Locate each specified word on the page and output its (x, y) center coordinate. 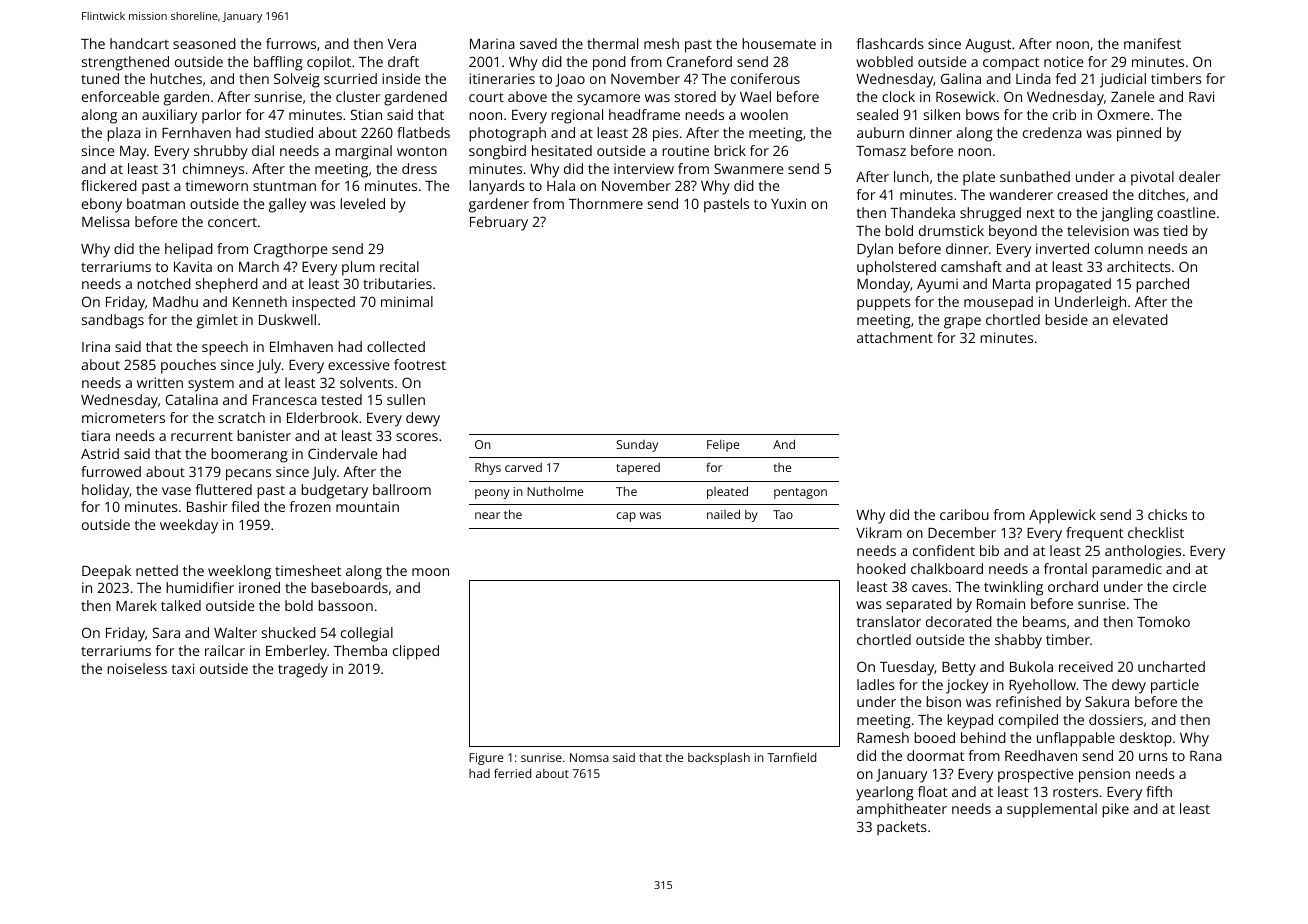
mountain (367, 506)
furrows (291, 43)
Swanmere (748, 168)
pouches (188, 366)
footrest (420, 364)
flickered (109, 185)
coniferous (765, 78)
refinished (1028, 701)
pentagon (800, 493)
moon (430, 572)
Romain (1001, 603)
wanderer (1021, 194)
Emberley (296, 652)
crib (1064, 114)
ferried (512, 773)
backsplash (719, 758)
